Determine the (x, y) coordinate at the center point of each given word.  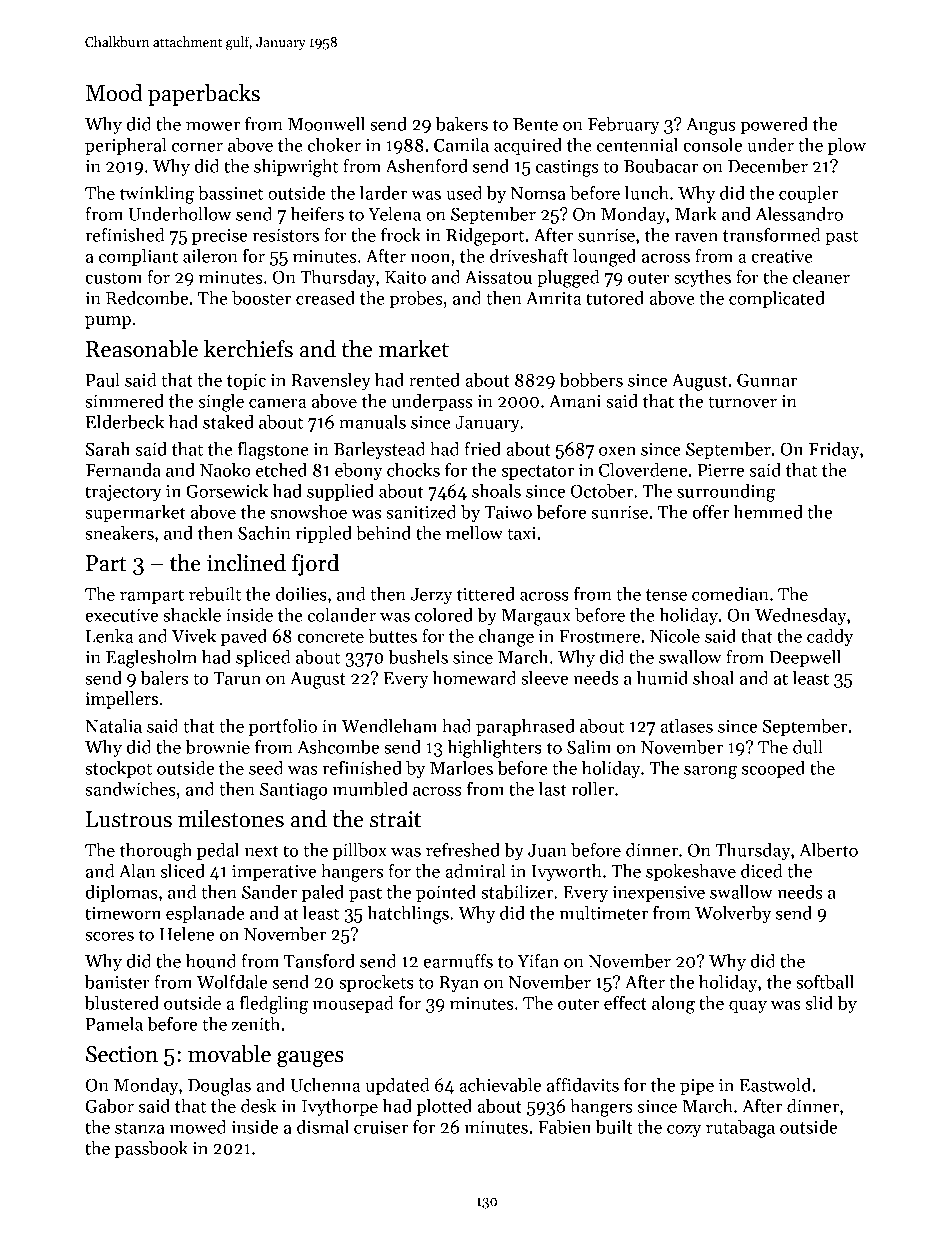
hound (211, 961)
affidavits (583, 1085)
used (464, 193)
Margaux (536, 617)
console (713, 145)
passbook (151, 1149)
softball (825, 982)
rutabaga (740, 1129)
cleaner (821, 277)
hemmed (768, 512)
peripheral (126, 146)
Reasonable (142, 349)
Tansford (319, 961)
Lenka (109, 636)
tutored (615, 298)
